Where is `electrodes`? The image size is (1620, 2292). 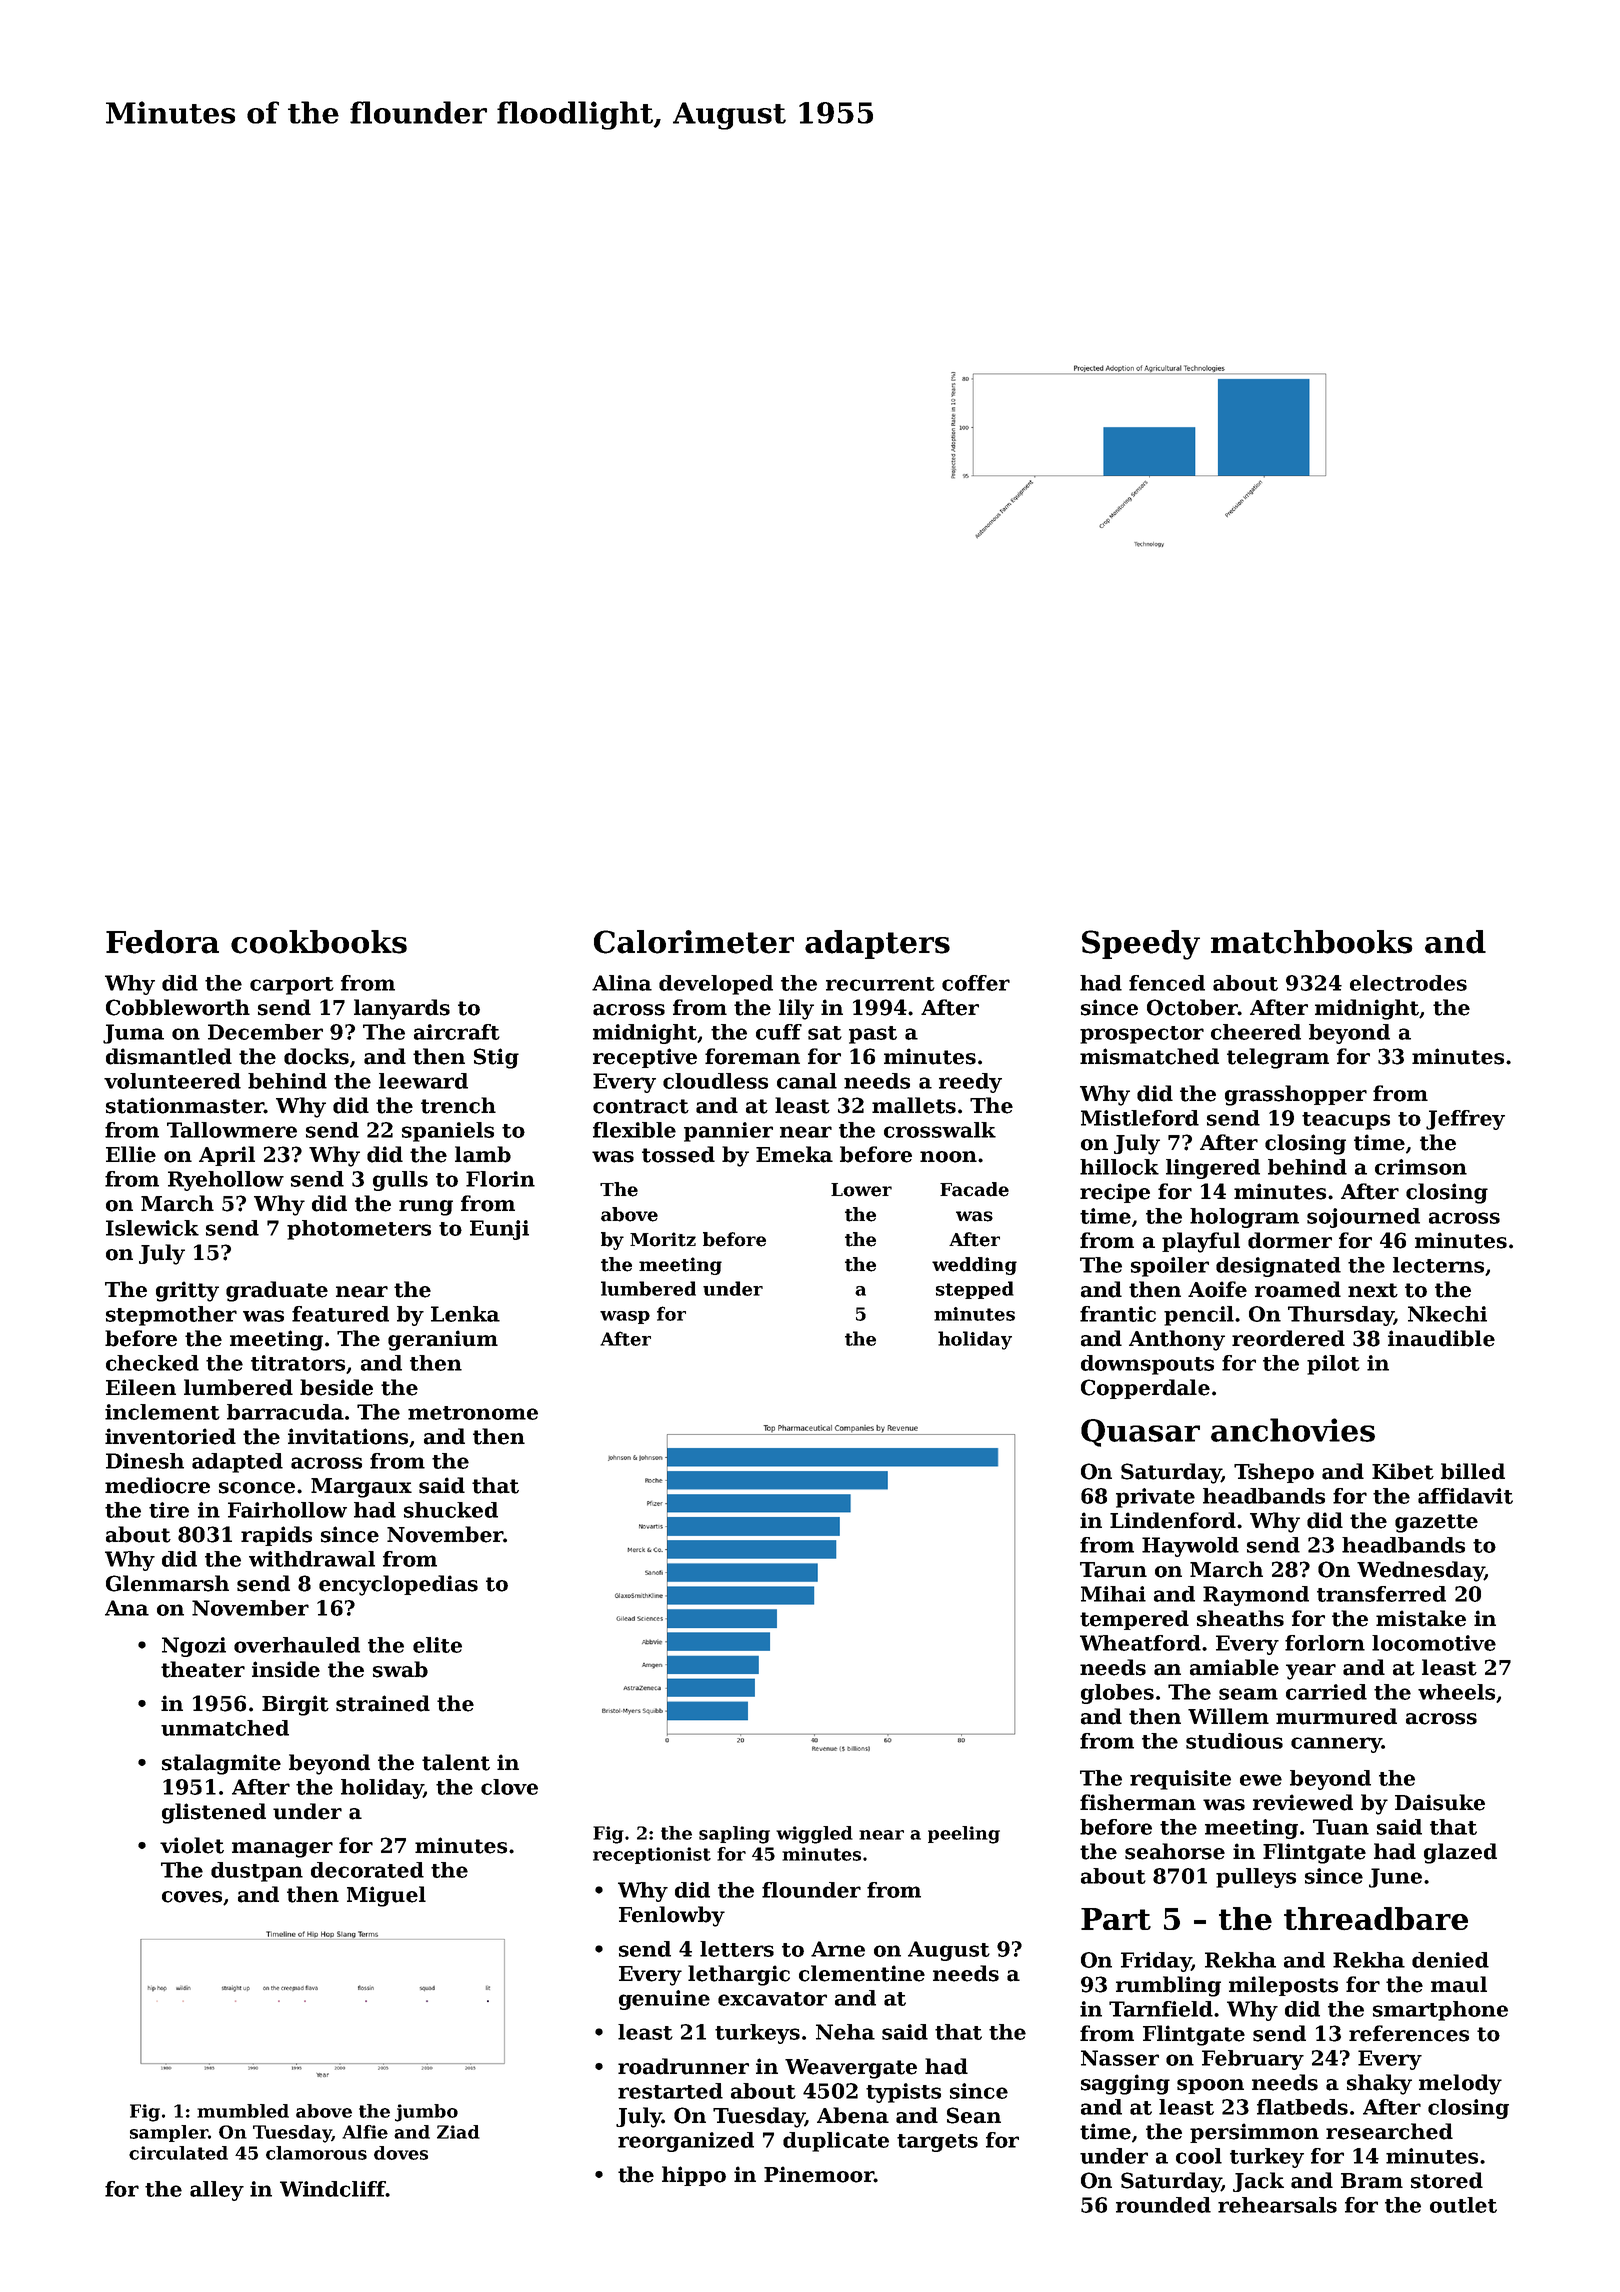
electrodes is located at coordinates (1408, 983).
